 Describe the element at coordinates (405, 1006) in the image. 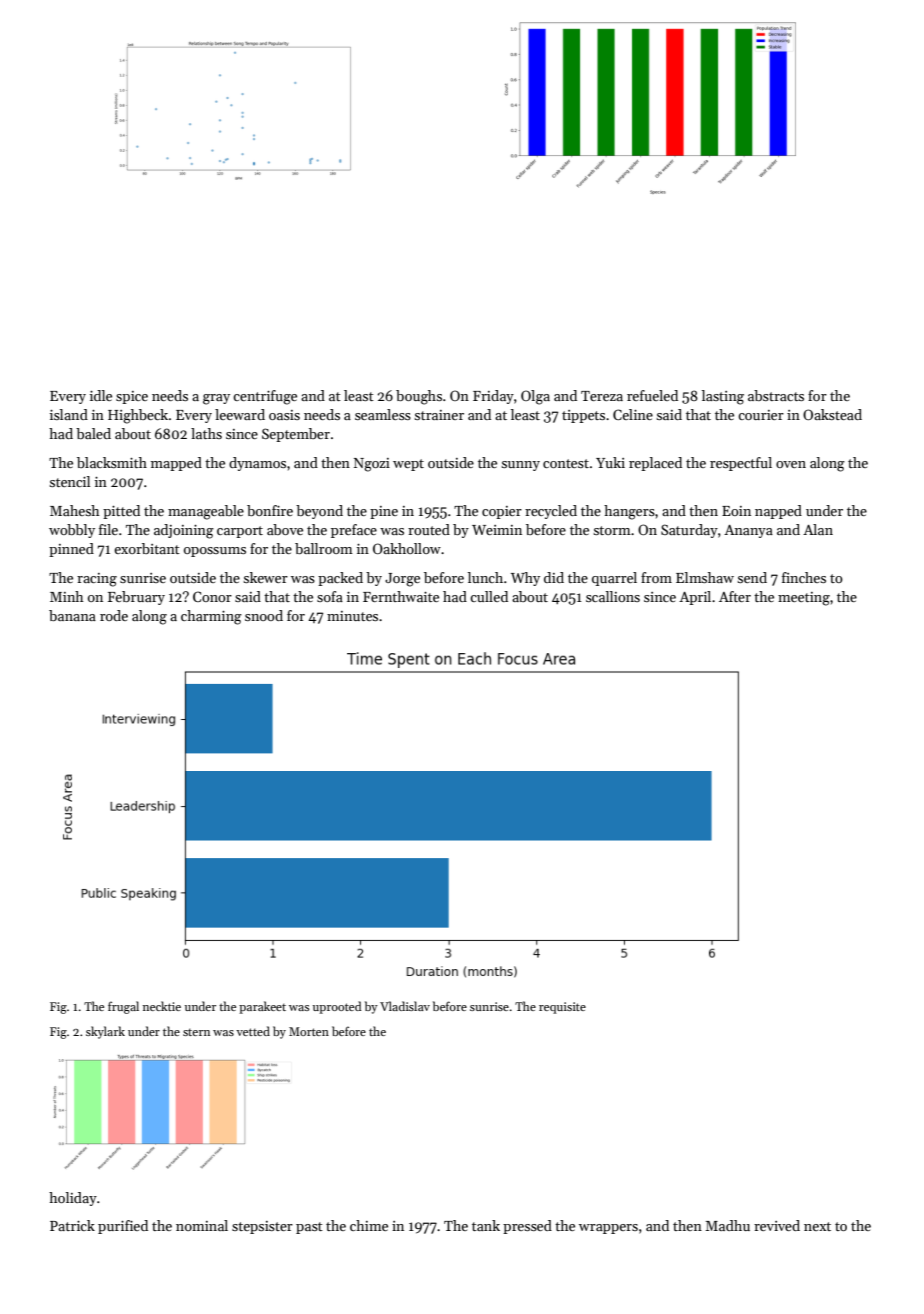

I see `Vladislav` at that location.
